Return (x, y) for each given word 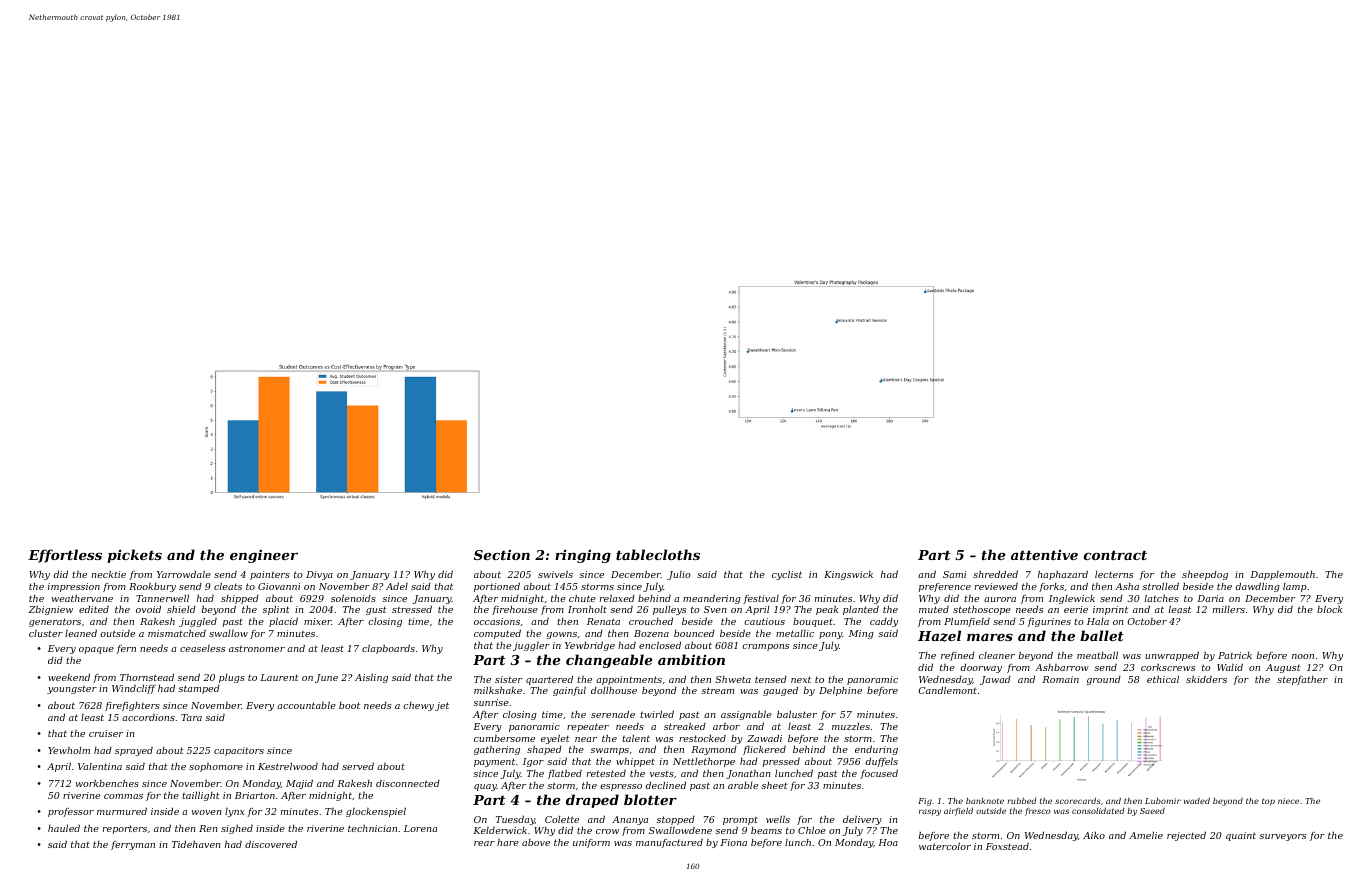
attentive (1044, 554)
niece (1288, 801)
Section (502, 555)
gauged (780, 691)
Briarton (255, 795)
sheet (774, 785)
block (1329, 609)
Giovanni (279, 586)
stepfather (1302, 680)
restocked (702, 738)
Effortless (65, 556)
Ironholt (587, 609)
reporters (125, 829)
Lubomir (1163, 801)
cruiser (106, 733)
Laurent (279, 677)
